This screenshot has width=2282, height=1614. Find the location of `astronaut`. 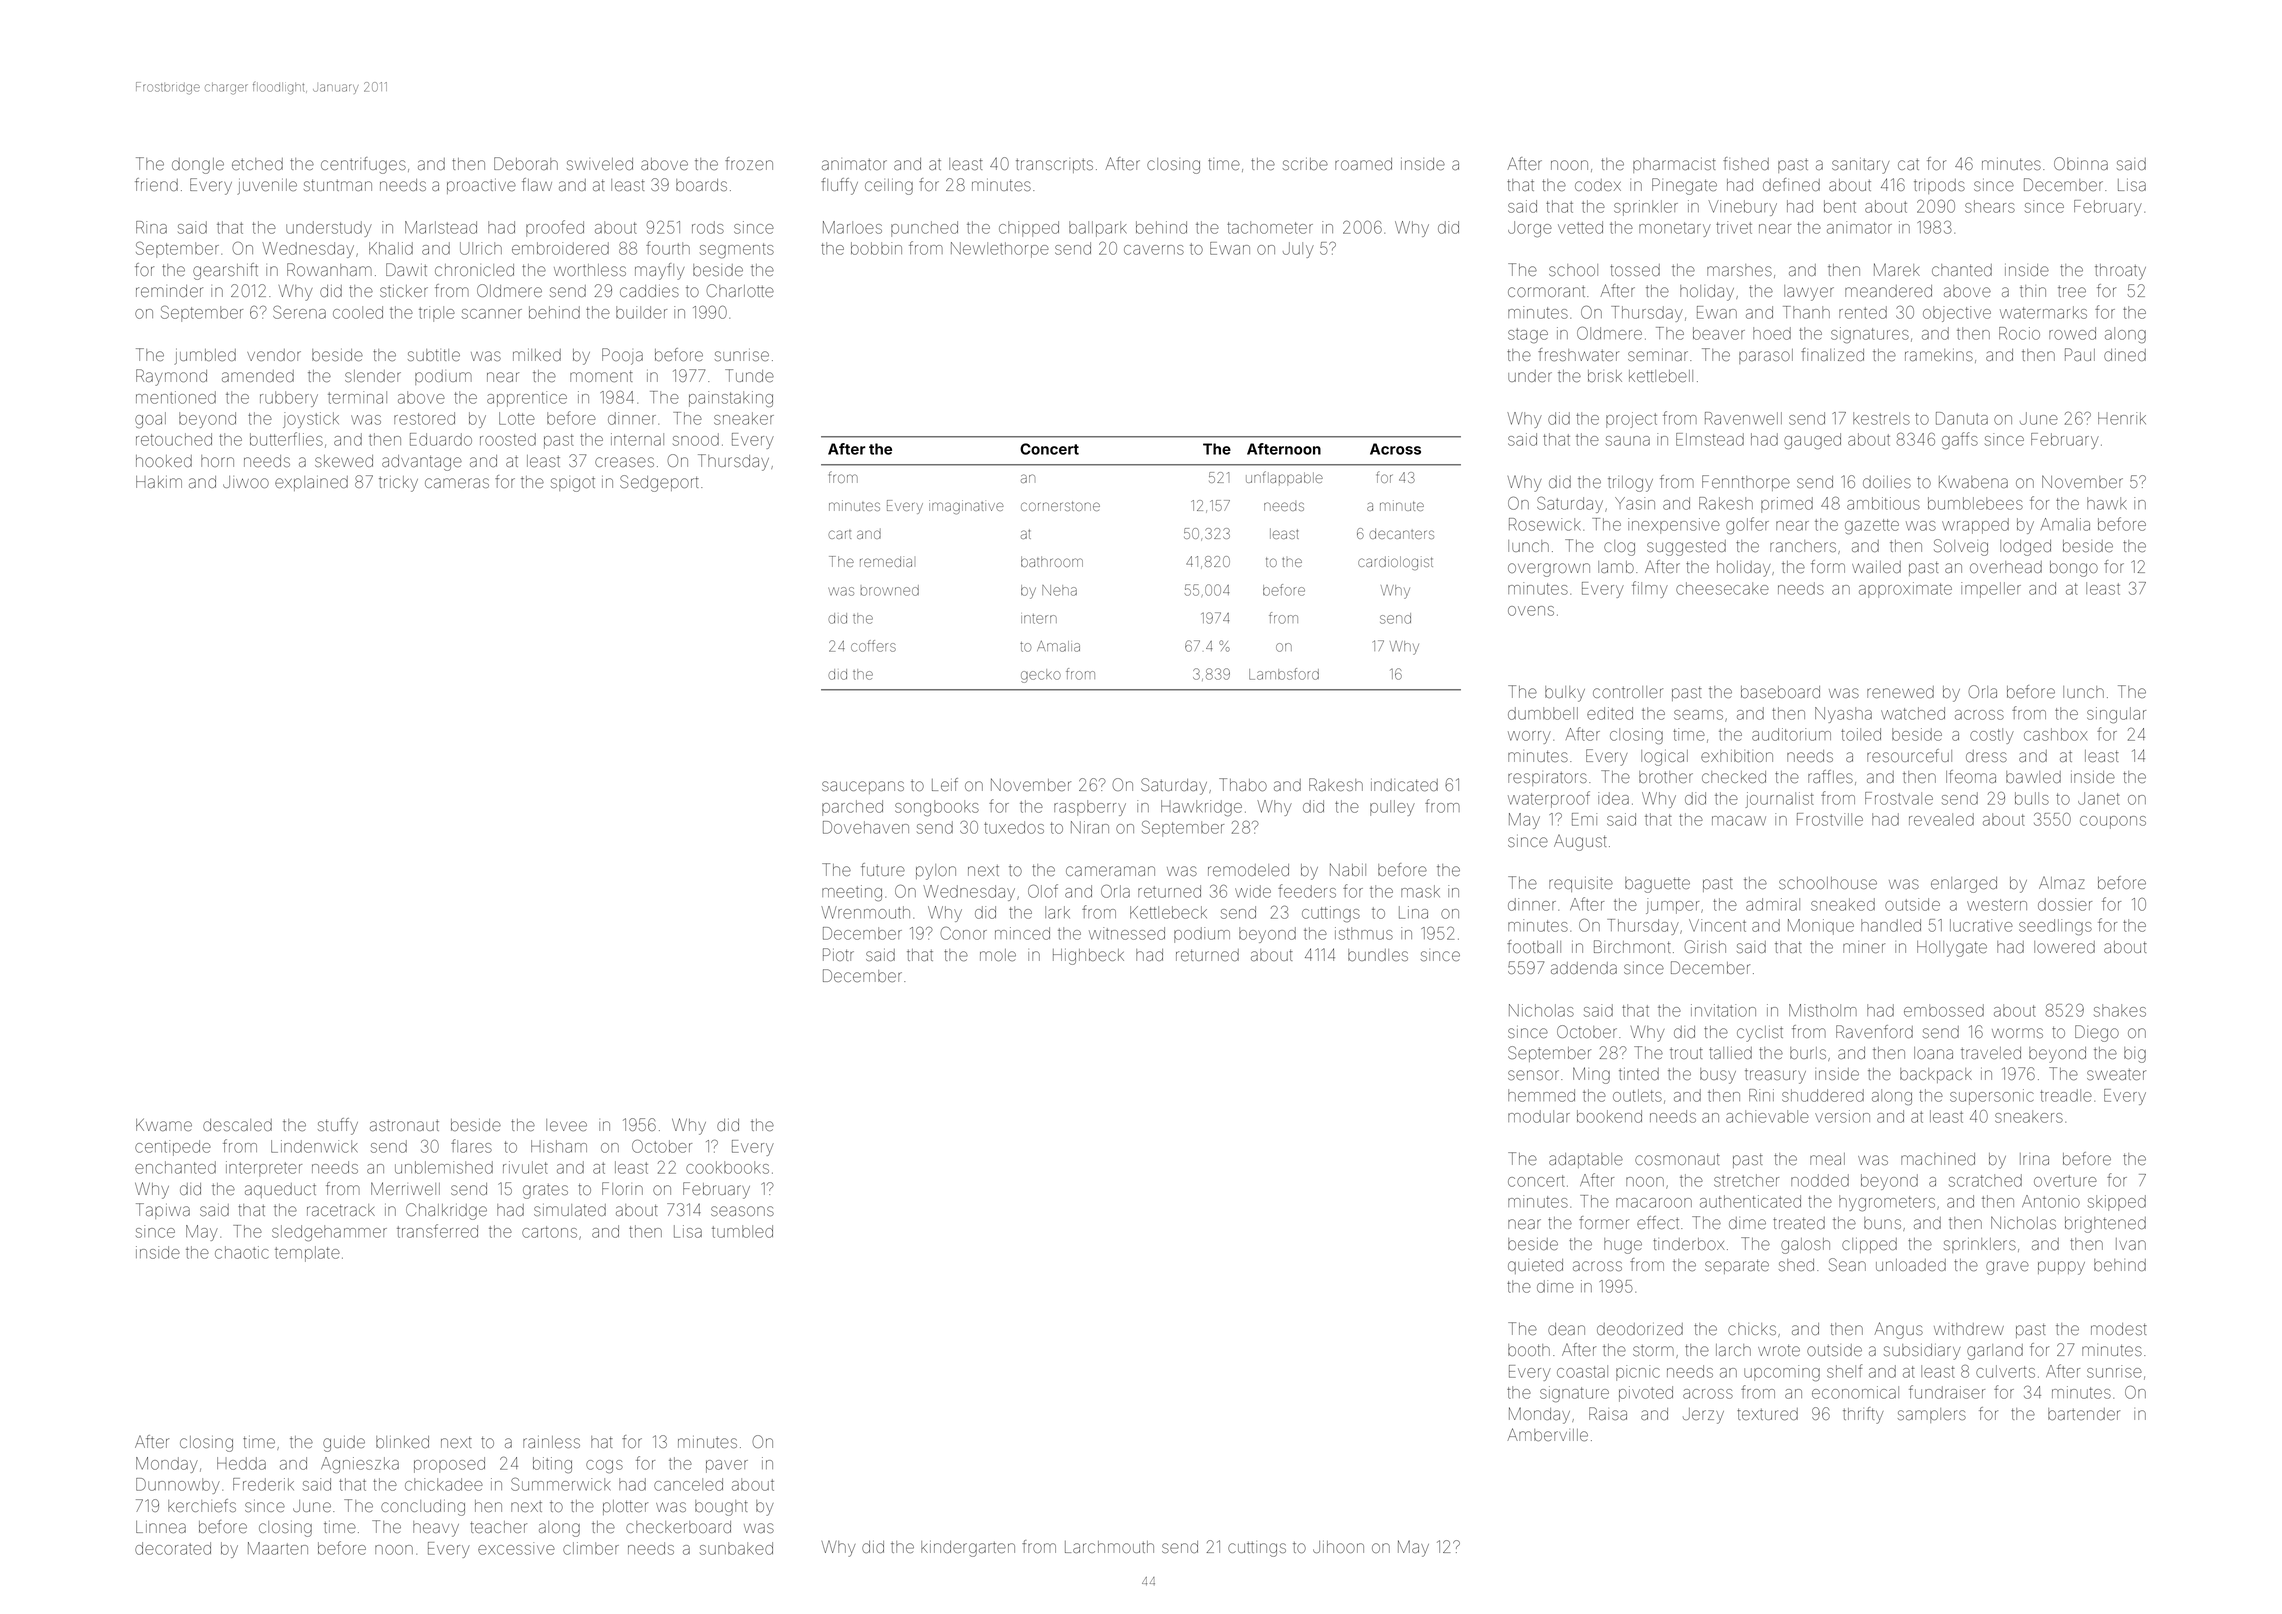

astronaut is located at coordinates (404, 1125).
